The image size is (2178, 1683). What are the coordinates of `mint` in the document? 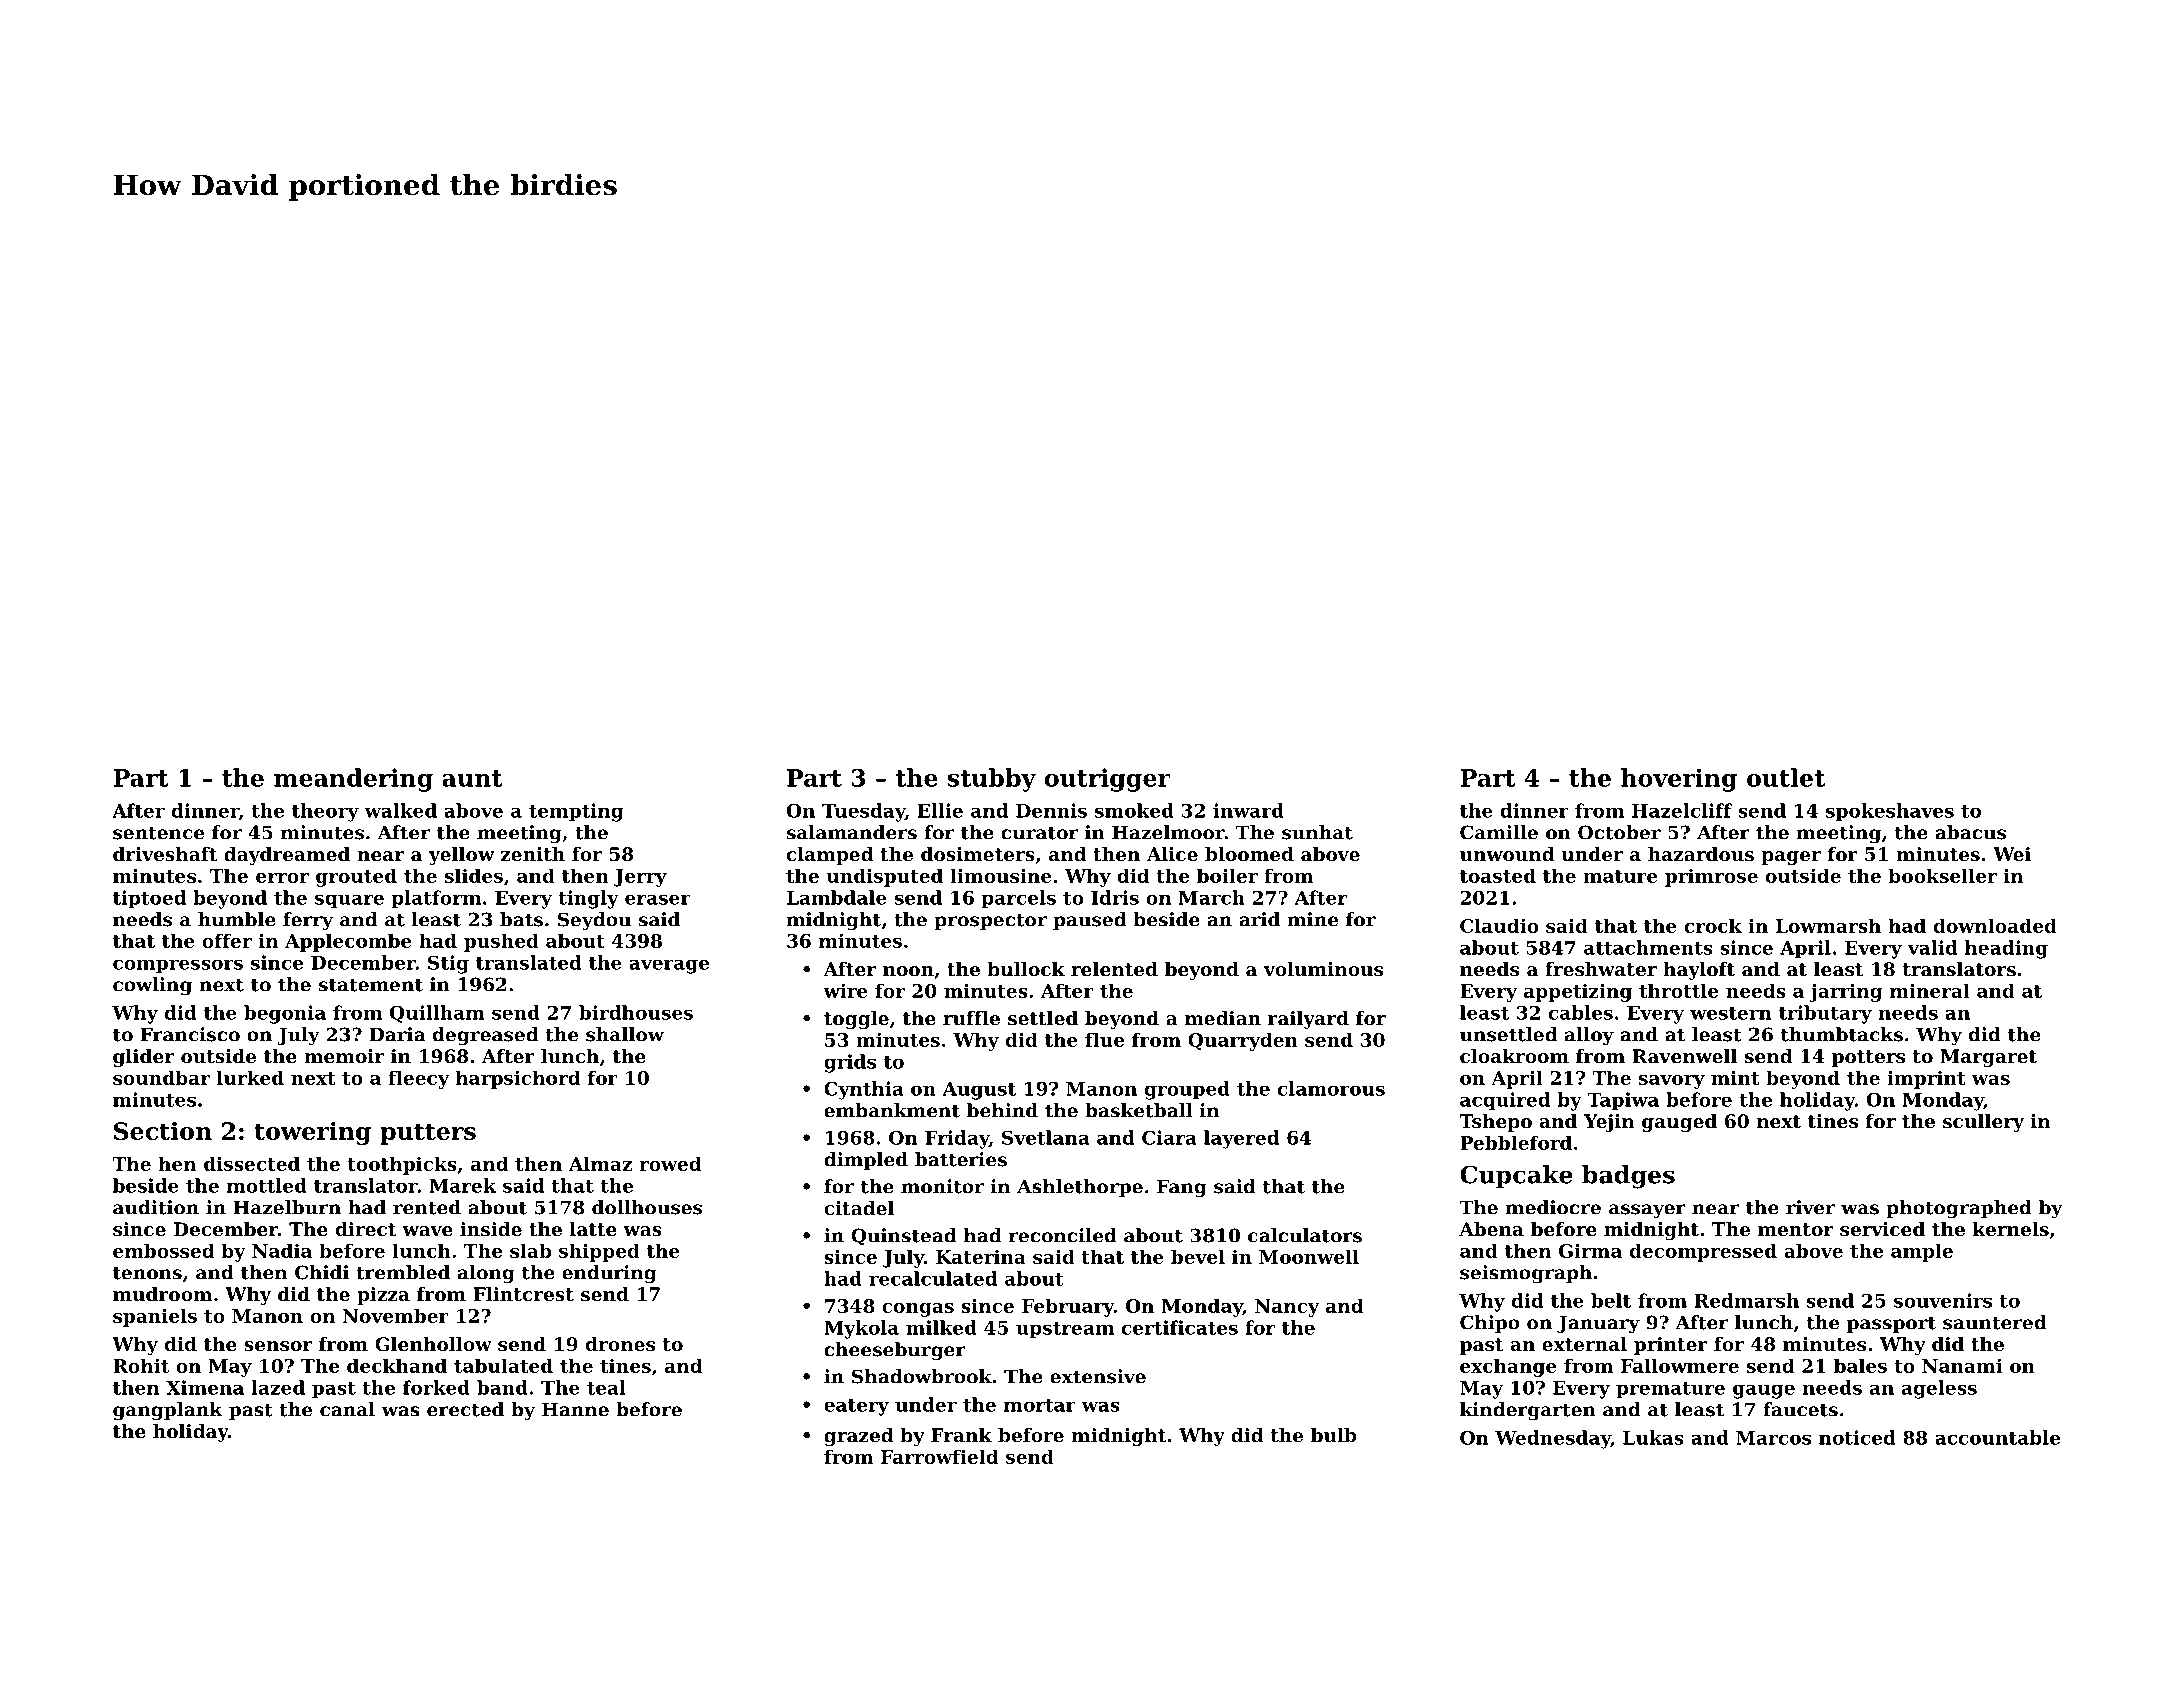 It's located at (1735, 1077).
